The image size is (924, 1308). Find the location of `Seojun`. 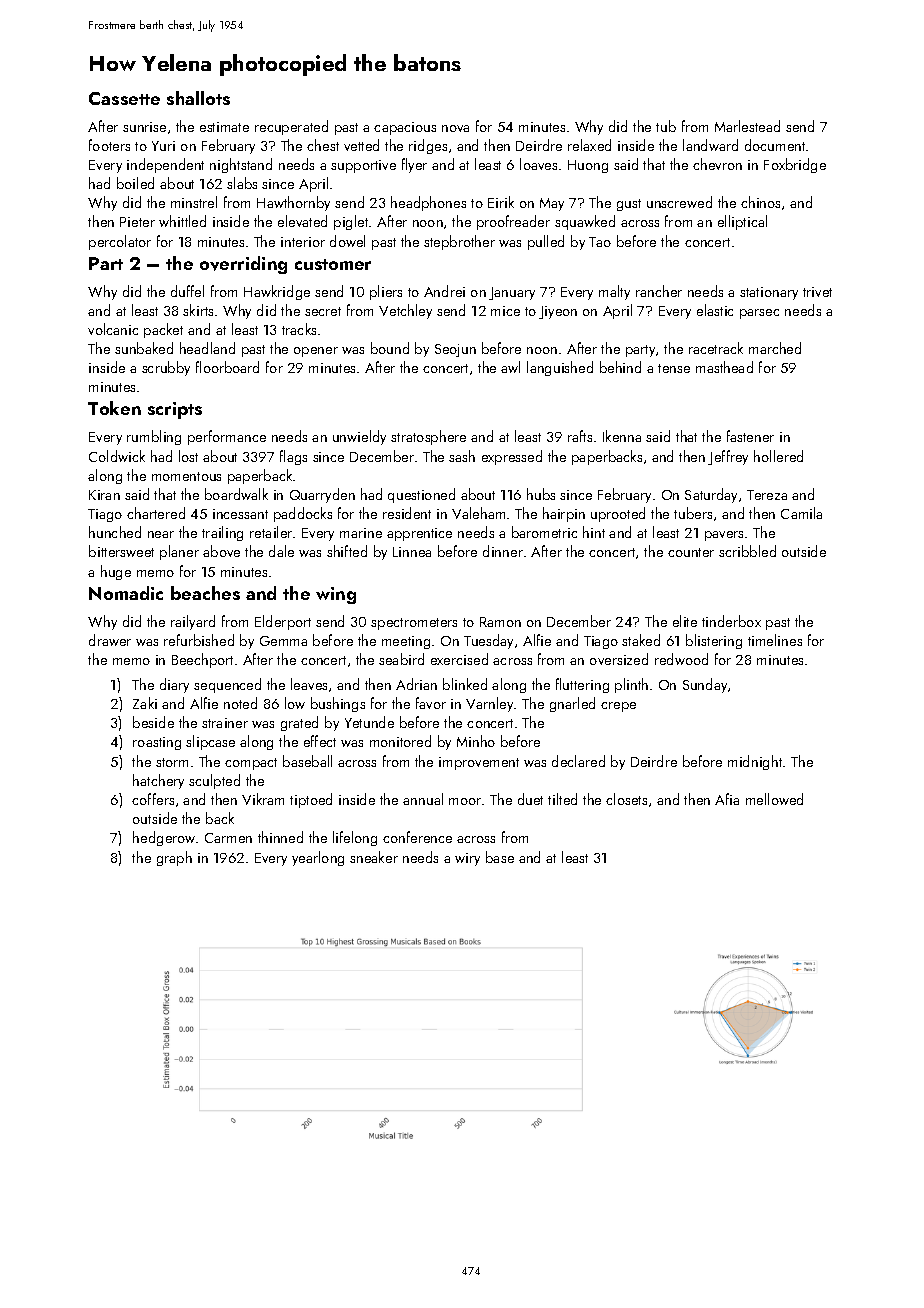

Seojun is located at coordinates (455, 350).
